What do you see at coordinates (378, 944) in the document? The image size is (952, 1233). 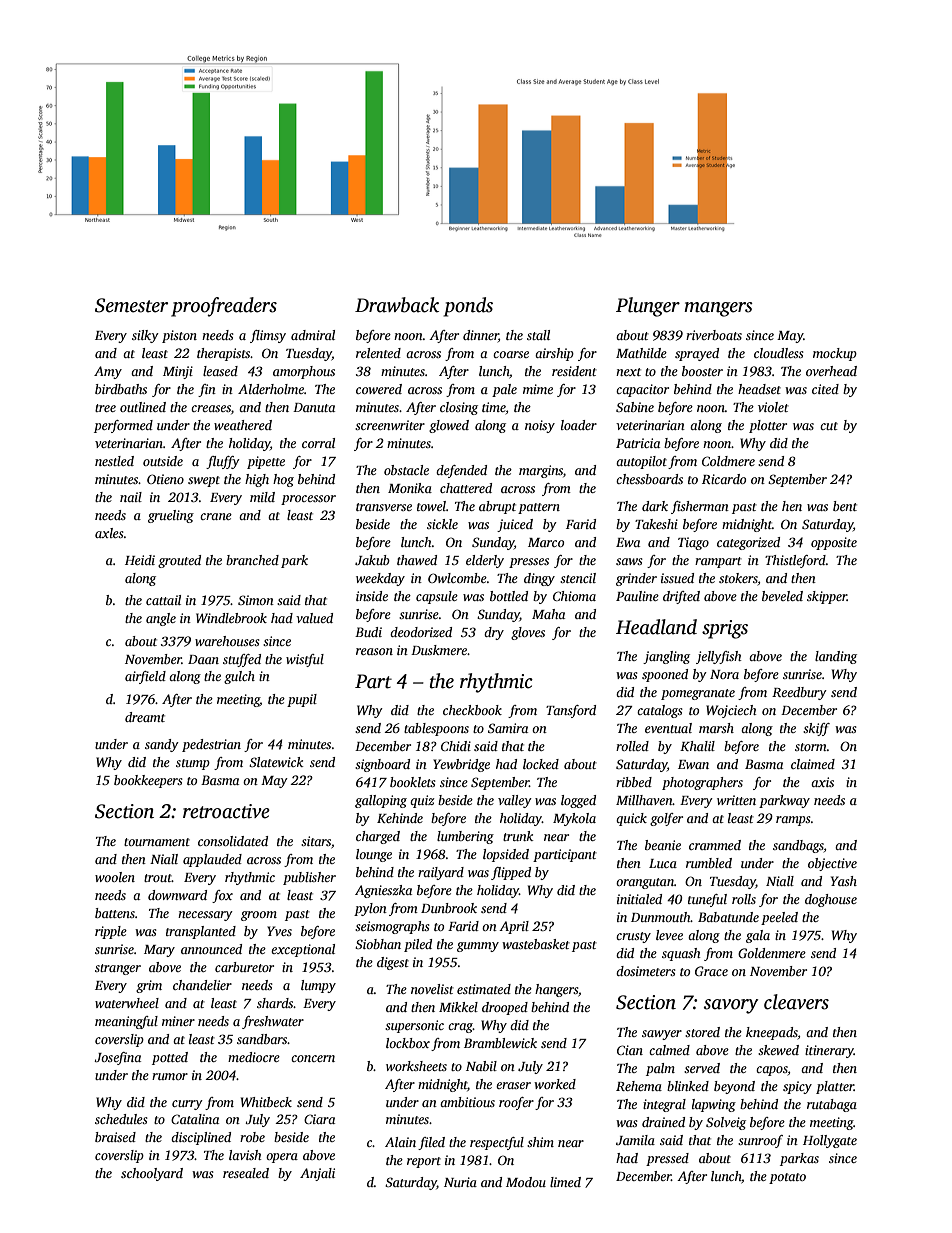 I see `Siobhan` at bounding box center [378, 944].
